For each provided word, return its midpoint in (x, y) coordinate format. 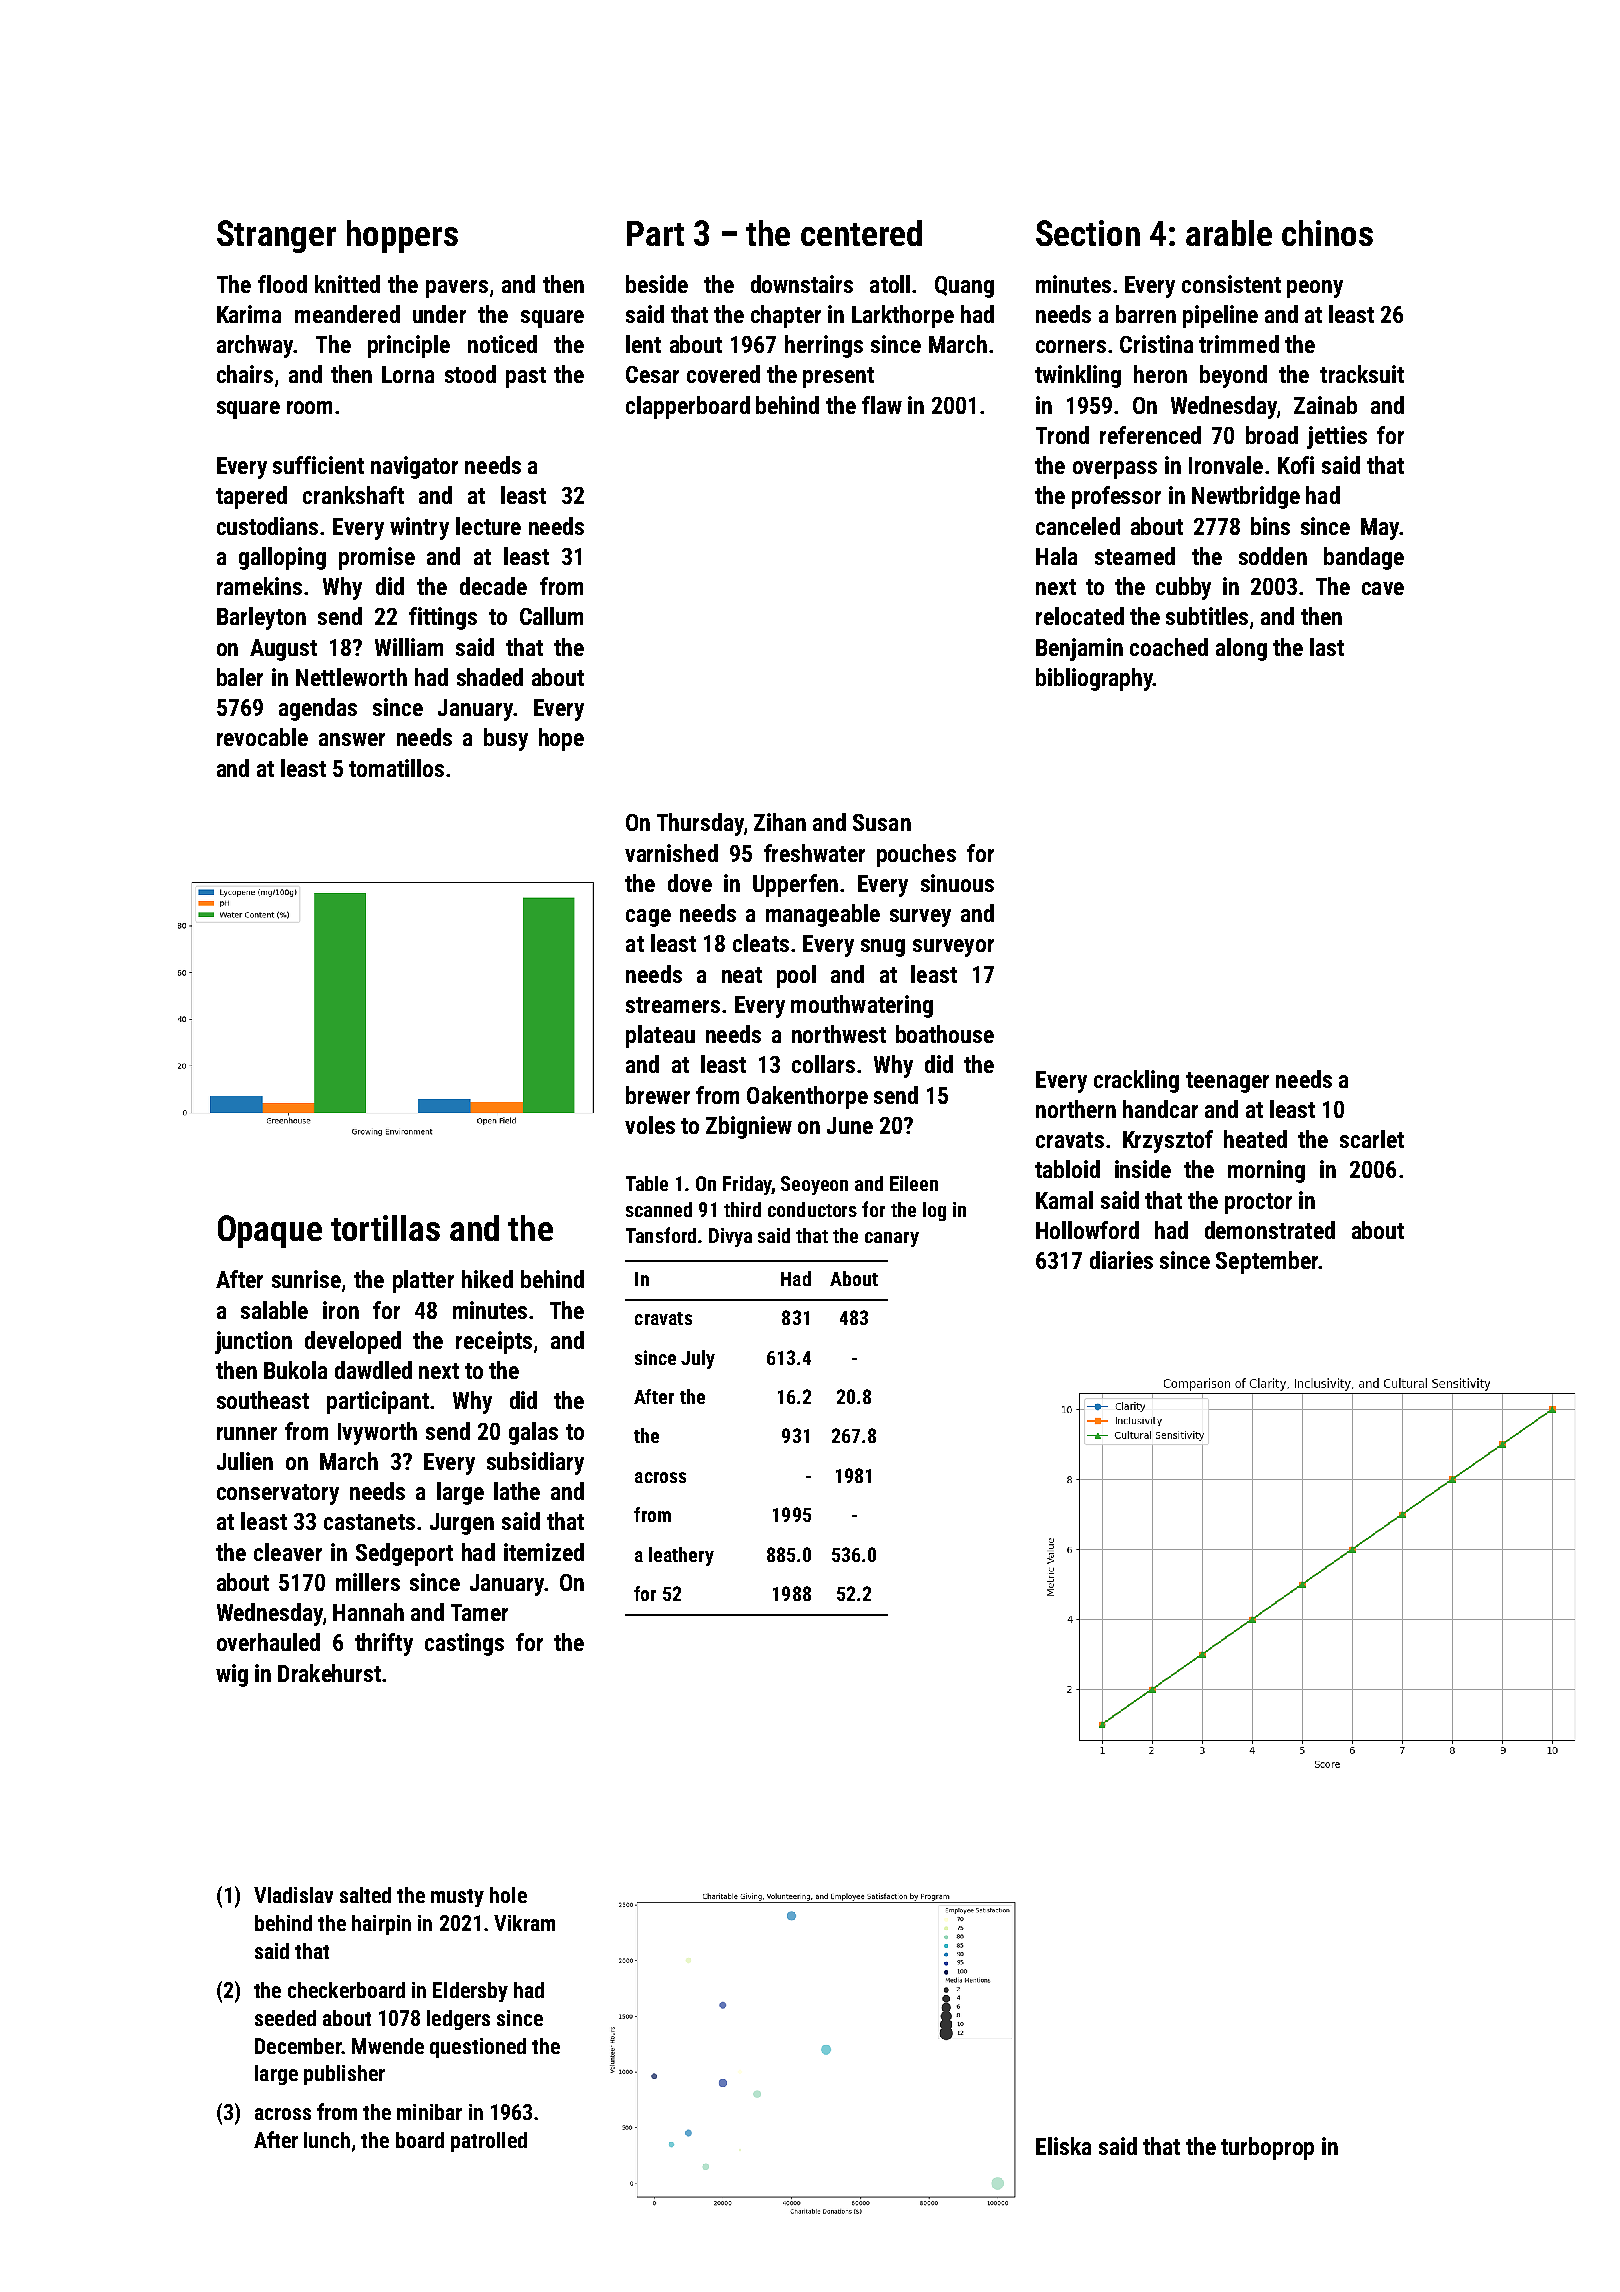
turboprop (1267, 2148)
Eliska (1063, 2146)
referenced (1150, 435)
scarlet (1372, 1139)
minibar (429, 2112)
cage (648, 918)
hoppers (402, 236)
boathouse (945, 1034)
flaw (882, 405)
